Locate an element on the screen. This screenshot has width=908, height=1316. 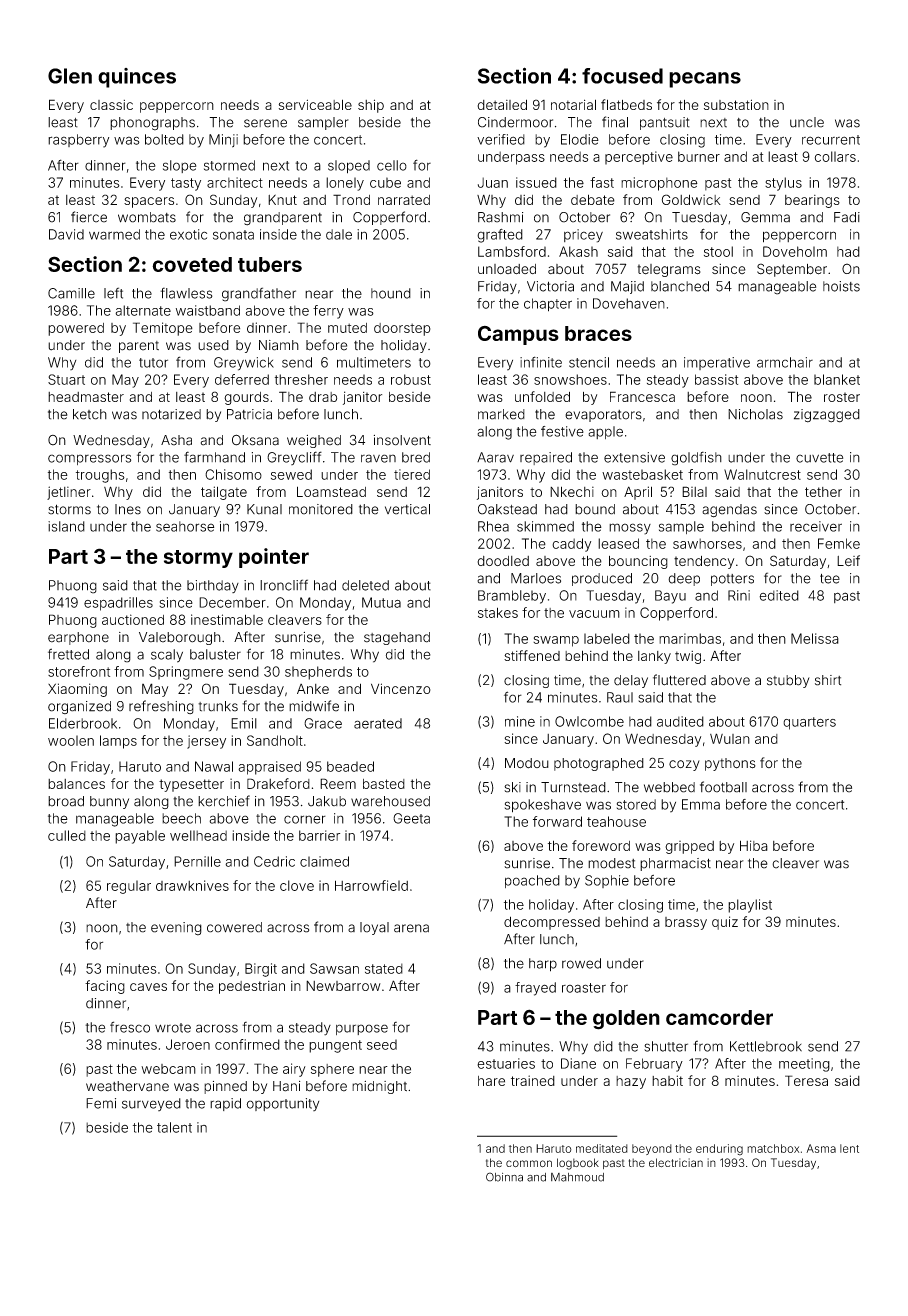
pedestrian is located at coordinates (252, 987).
